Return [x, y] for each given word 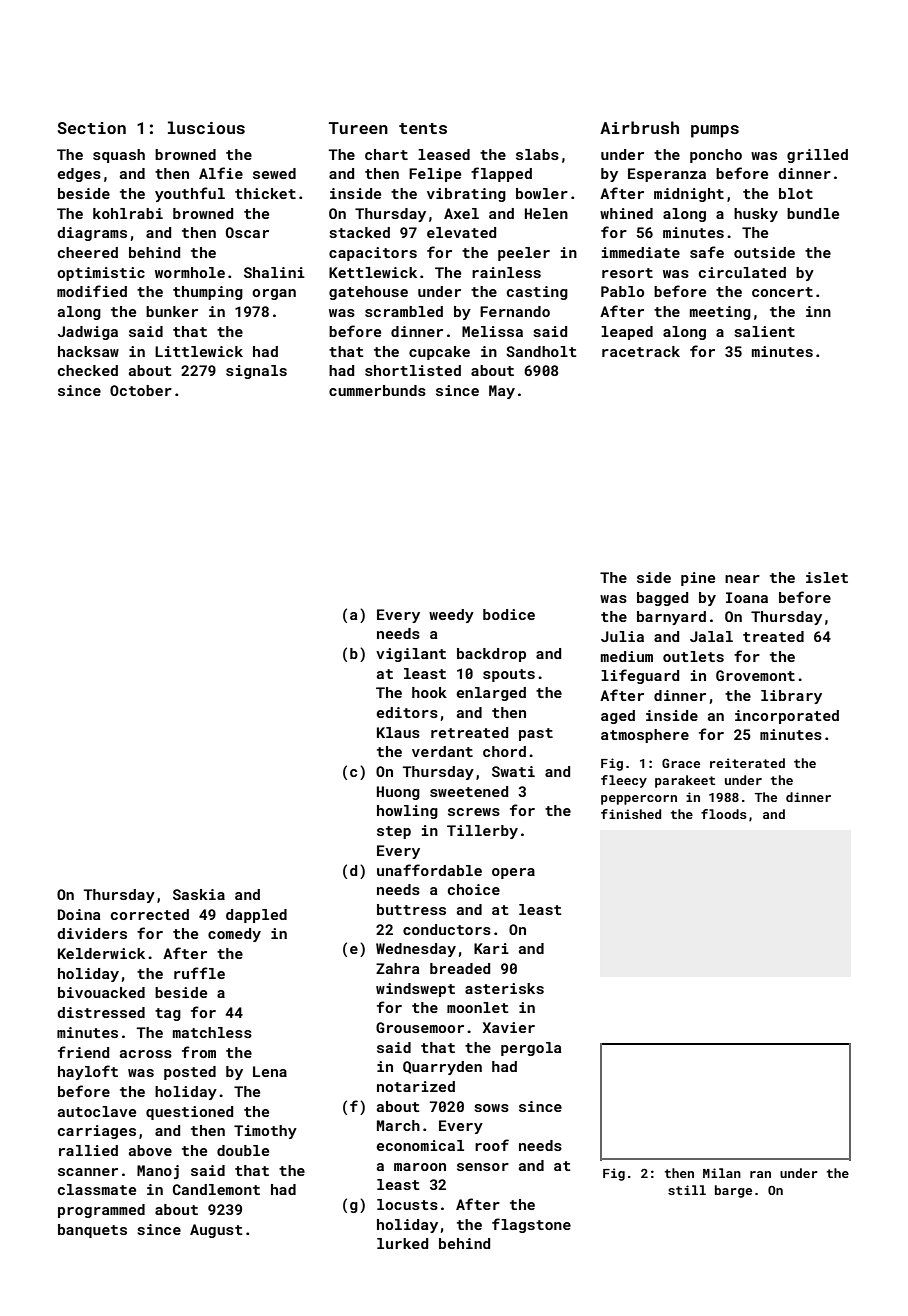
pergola [531, 1049]
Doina [79, 914]
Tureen [358, 128]
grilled [817, 156]
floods [724, 814]
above [150, 1150]
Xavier [508, 1027]
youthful [190, 194]
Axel [461, 213]
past [536, 734]
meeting [720, 313]
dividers [92, 933]
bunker [172, 311]
